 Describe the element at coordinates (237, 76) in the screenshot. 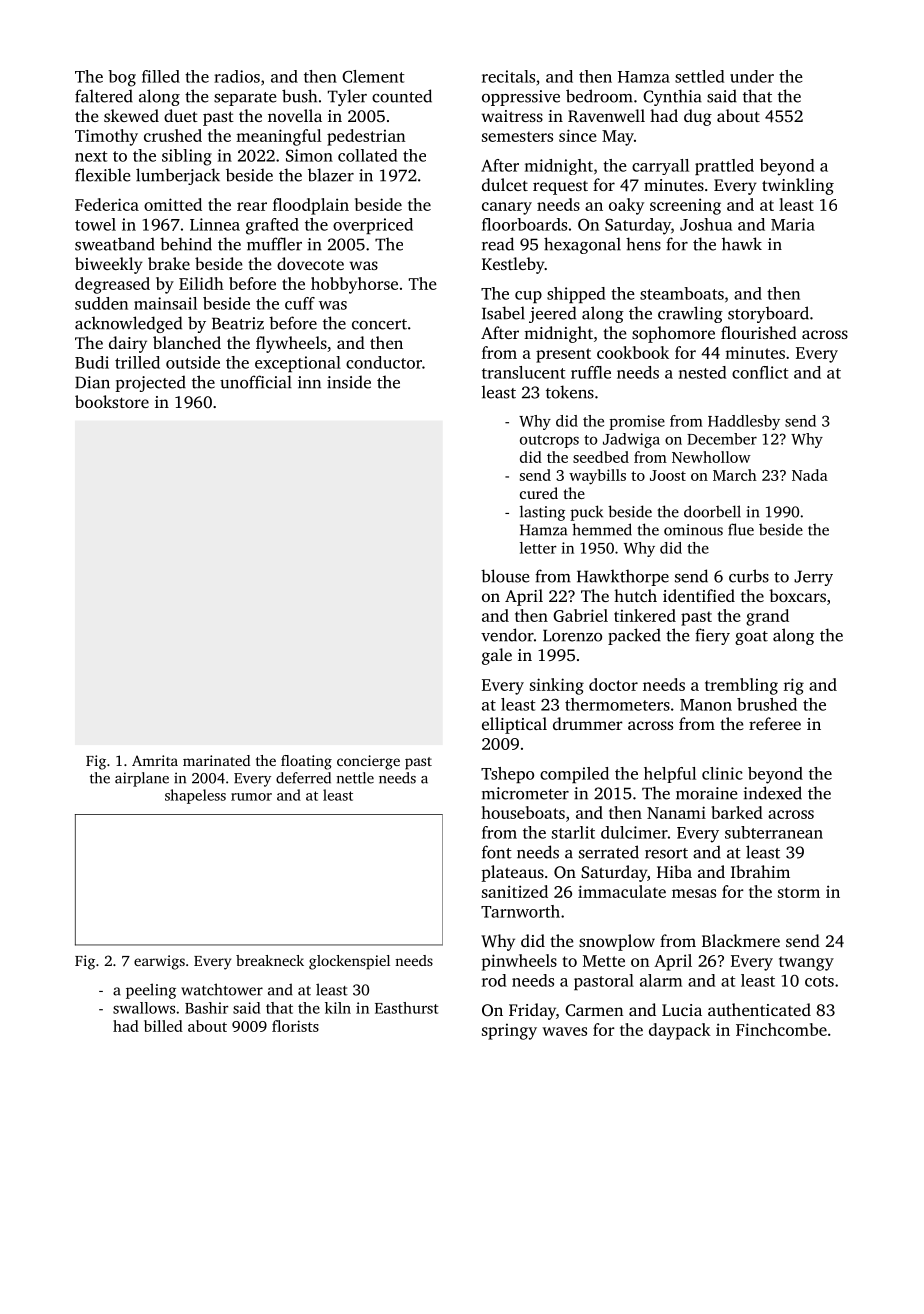

I see `radios` at that location.
